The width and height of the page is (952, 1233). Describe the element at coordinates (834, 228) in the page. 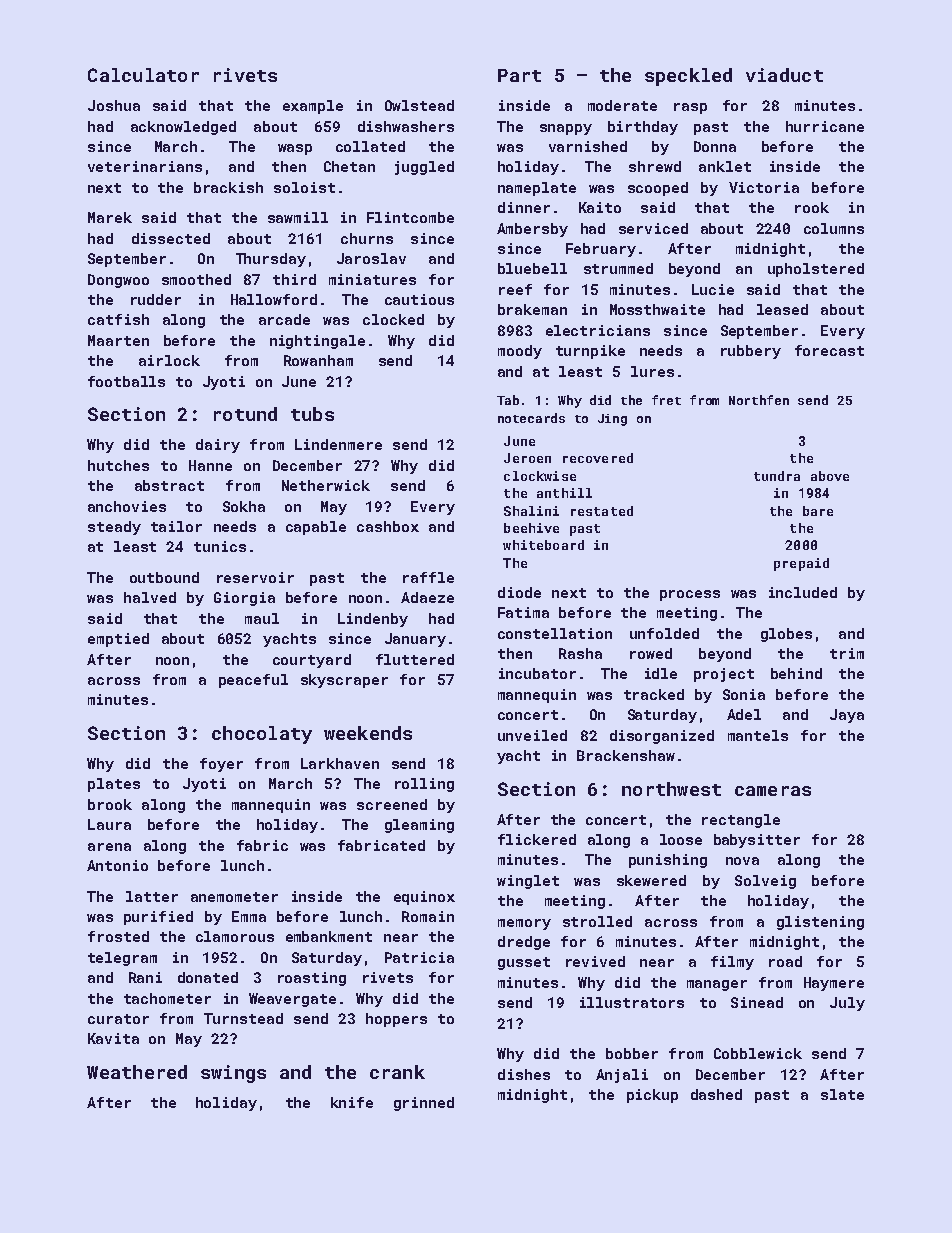

I see `columns` at that location.
